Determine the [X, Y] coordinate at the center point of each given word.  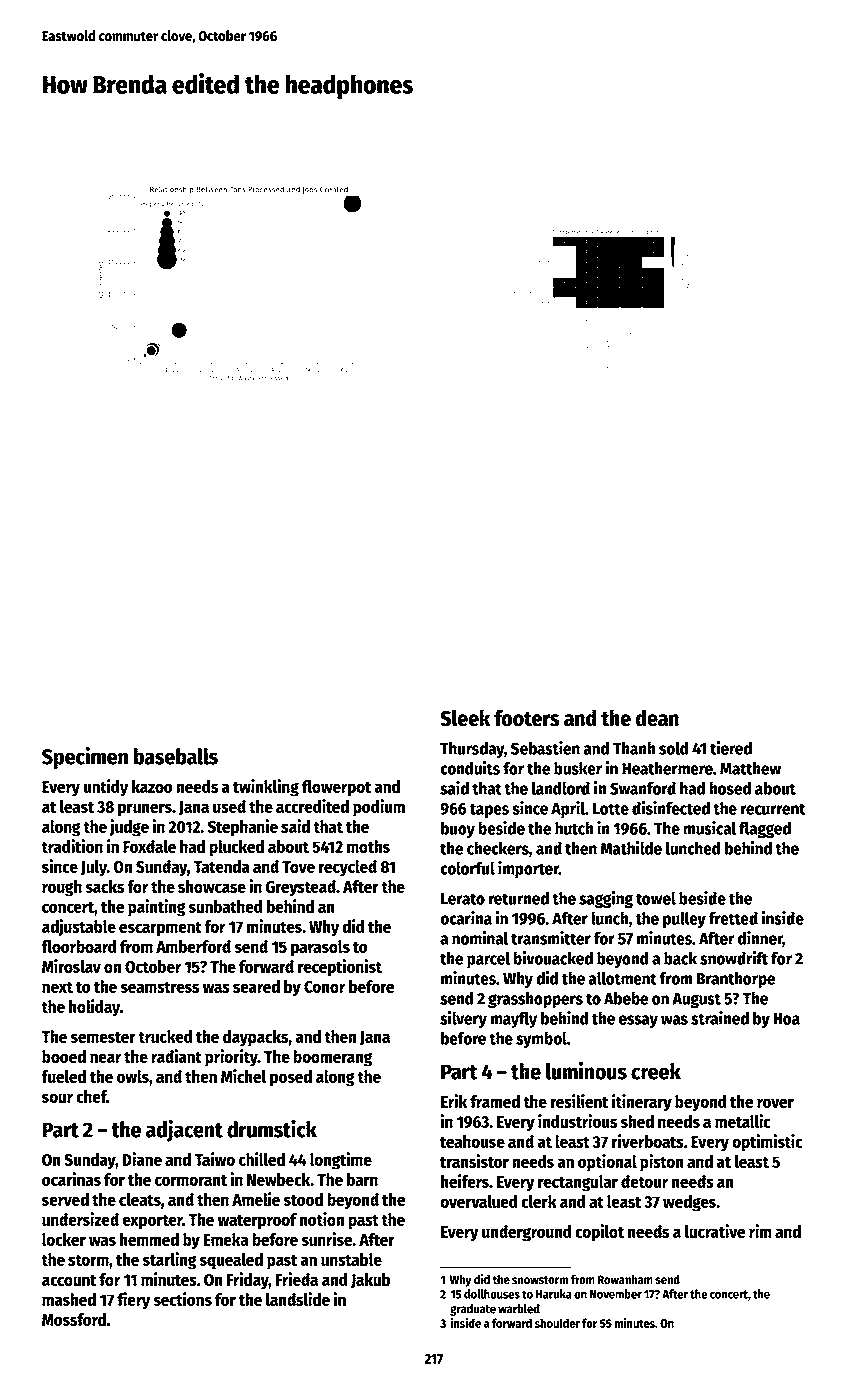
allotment [622, 978]
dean [657, 718]
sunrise [327, 1239]
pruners [145, 810]
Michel [243, 1076]
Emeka [225, 1239]
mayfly [514, 1019]
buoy [458, 830]
